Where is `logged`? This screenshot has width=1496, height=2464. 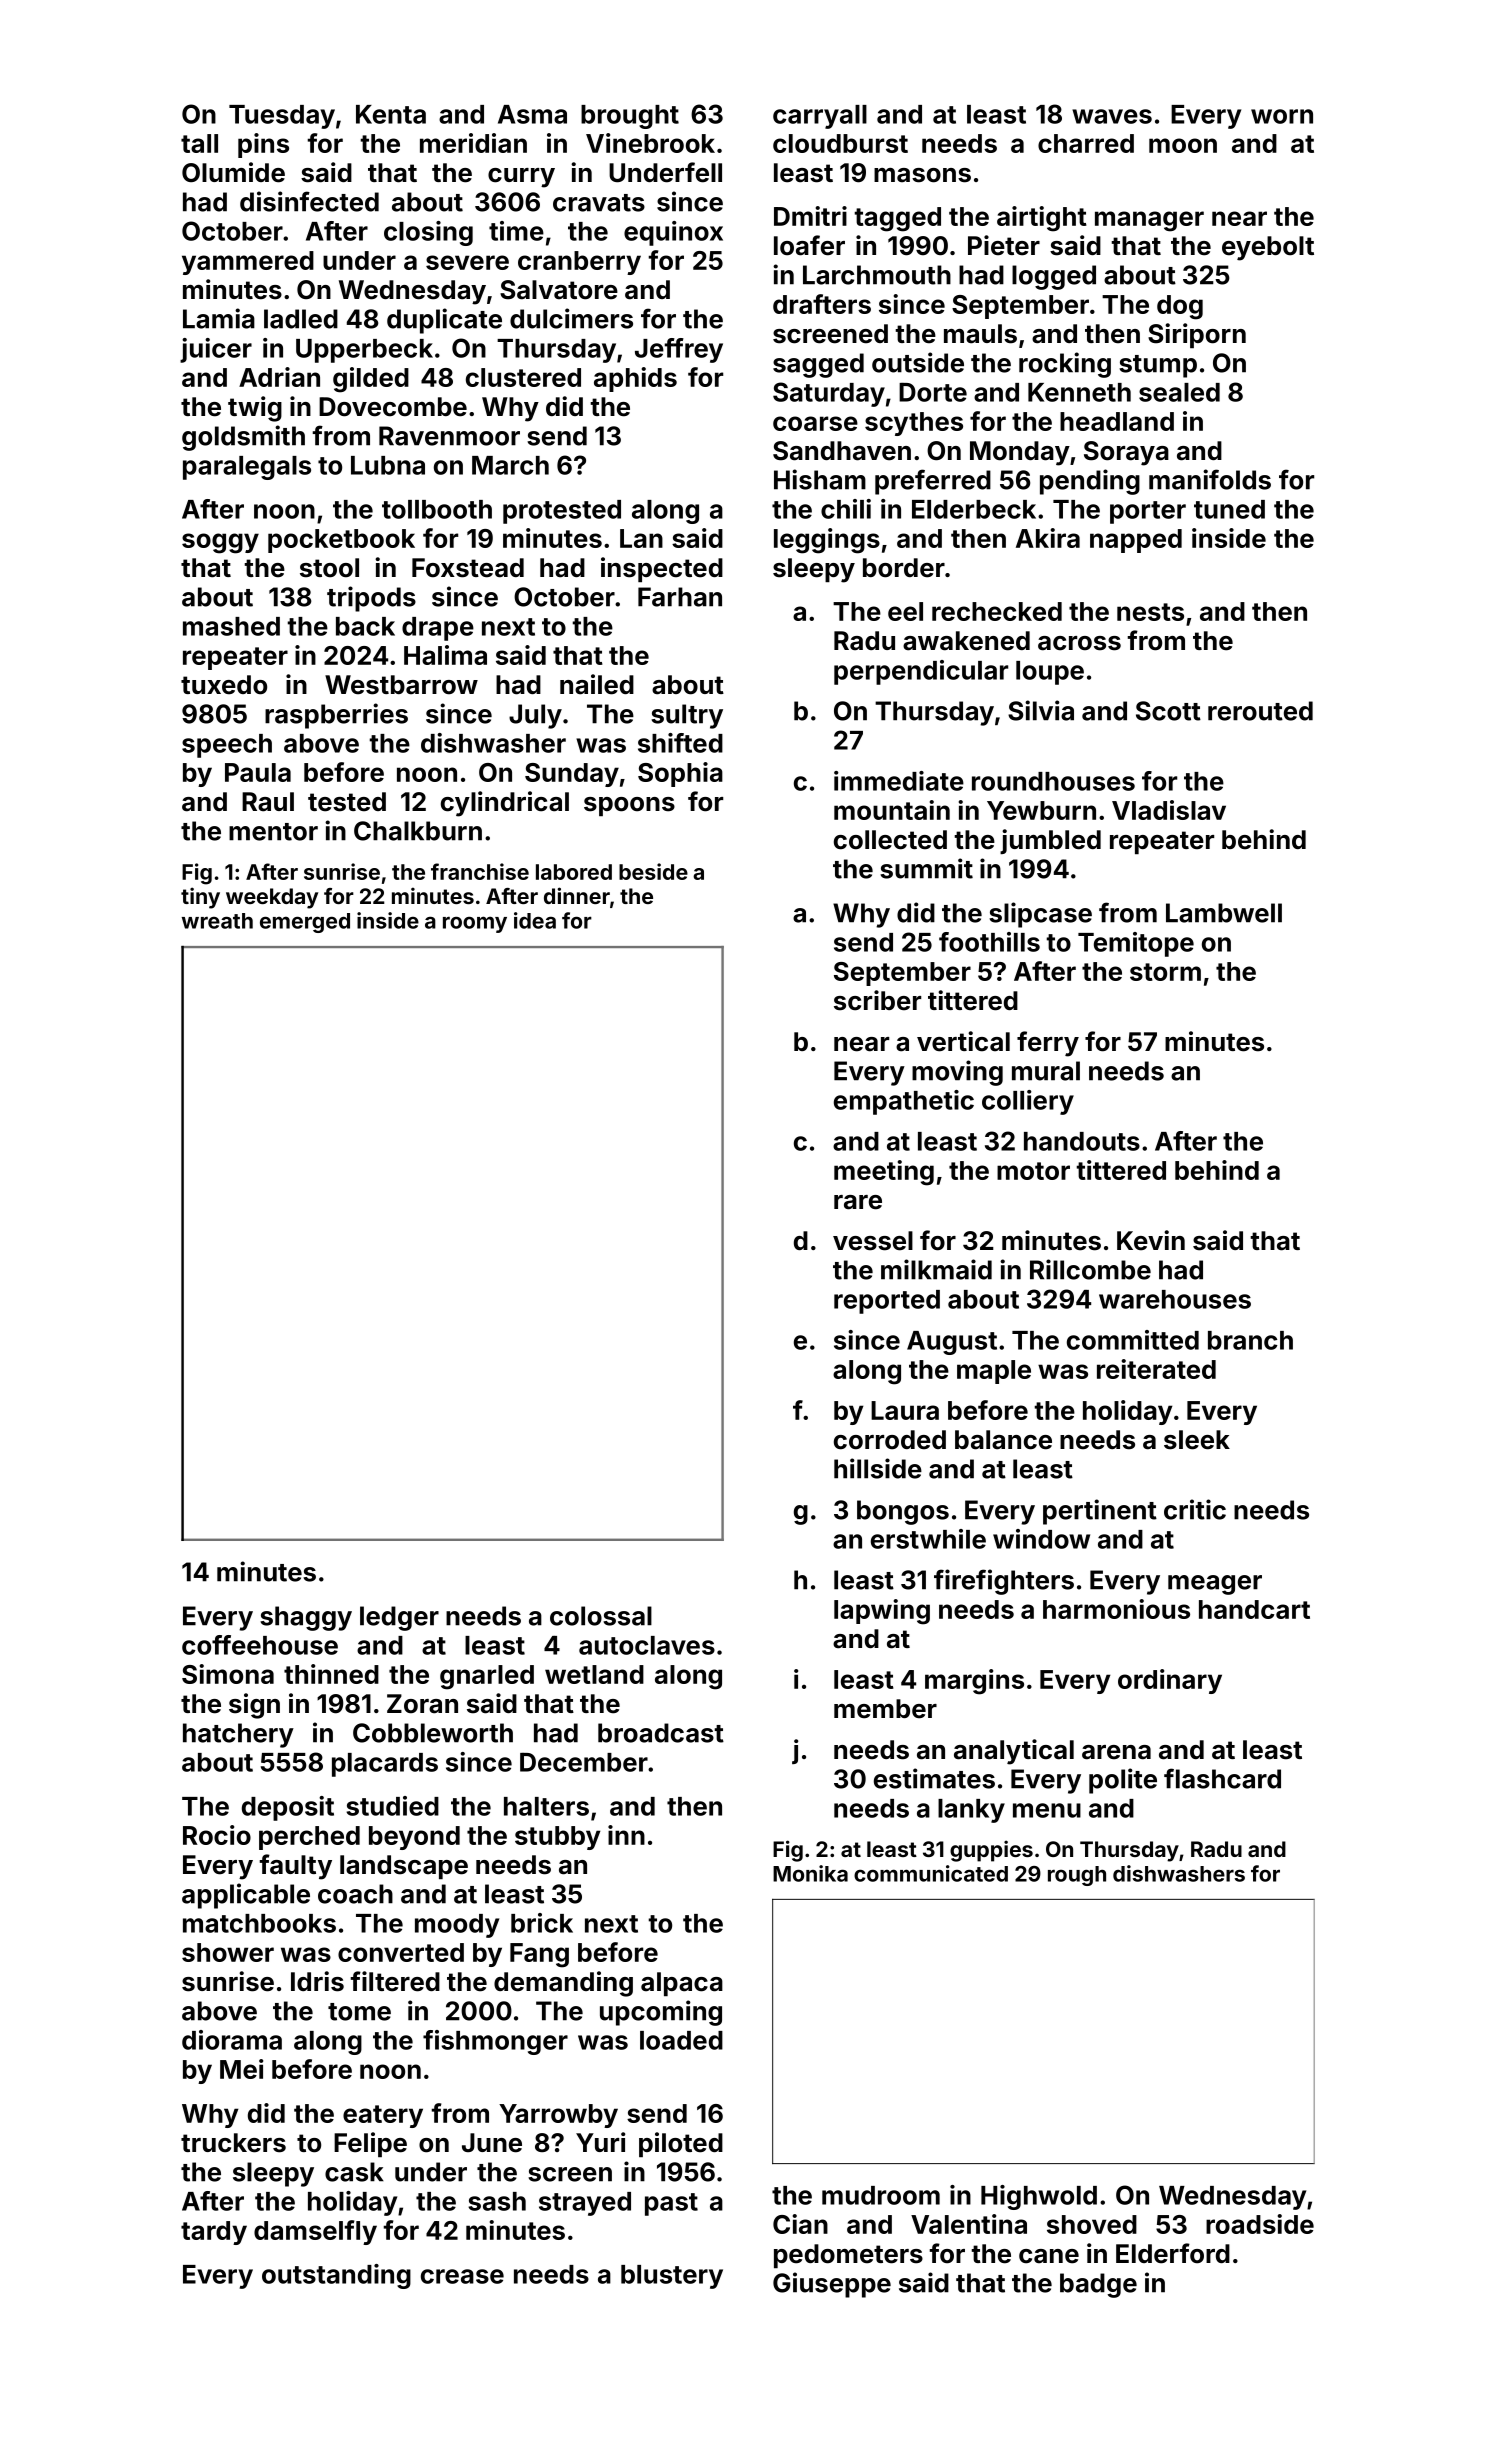 logged is located at coordinates (1054, 277).
